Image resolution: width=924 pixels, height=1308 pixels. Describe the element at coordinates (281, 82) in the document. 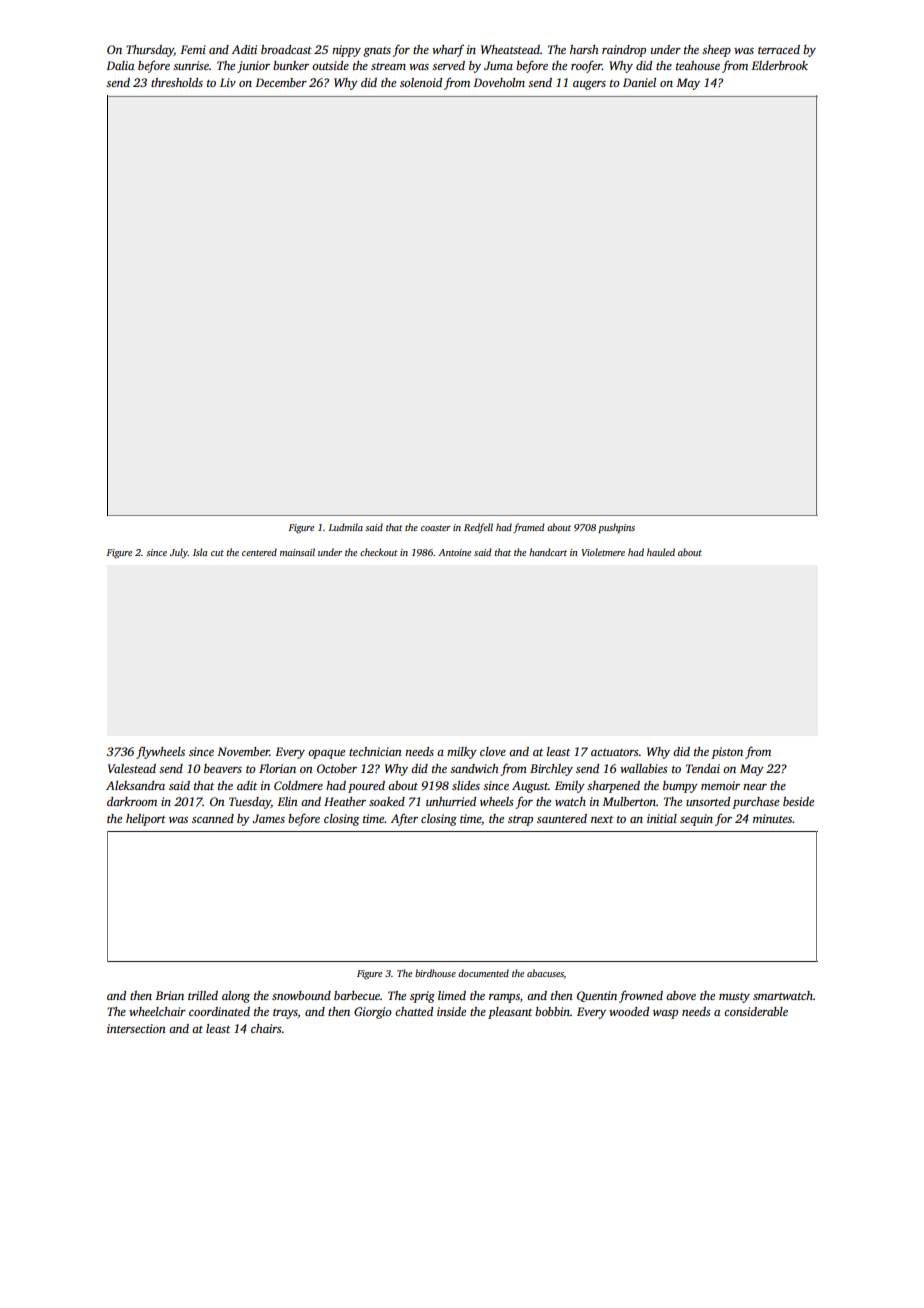

I see `December` at that location.
